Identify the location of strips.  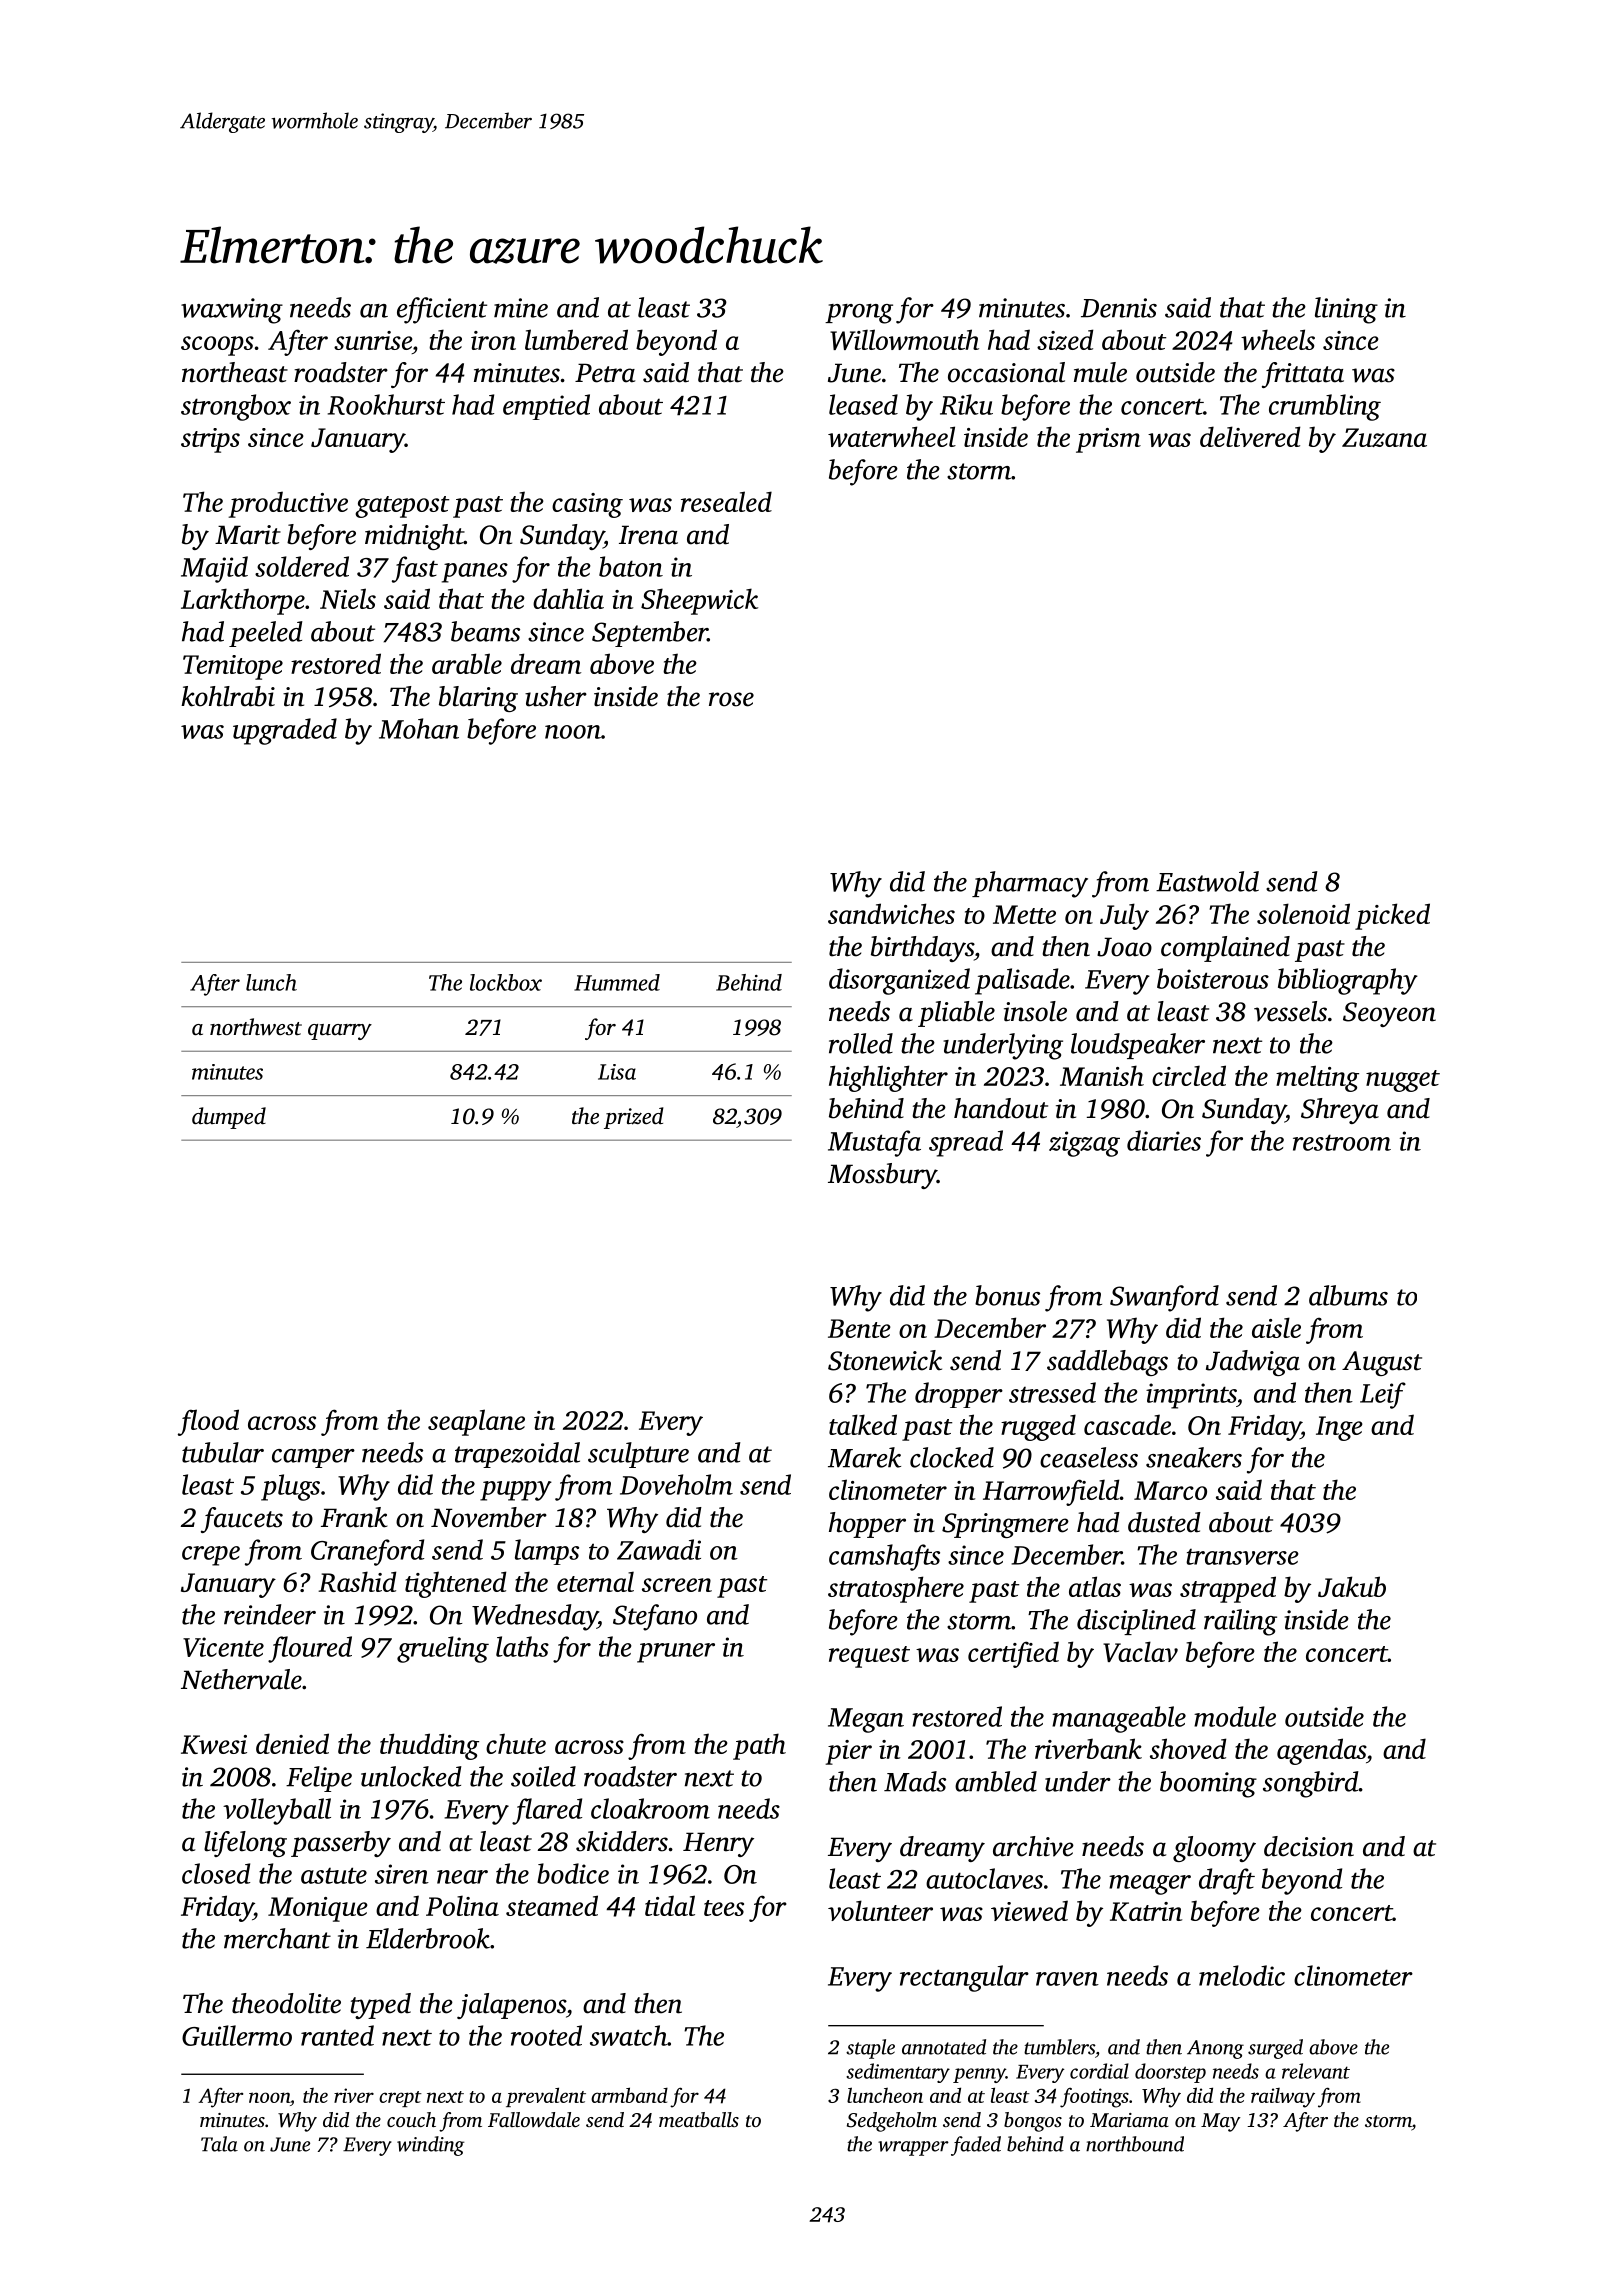
(210, 440).
